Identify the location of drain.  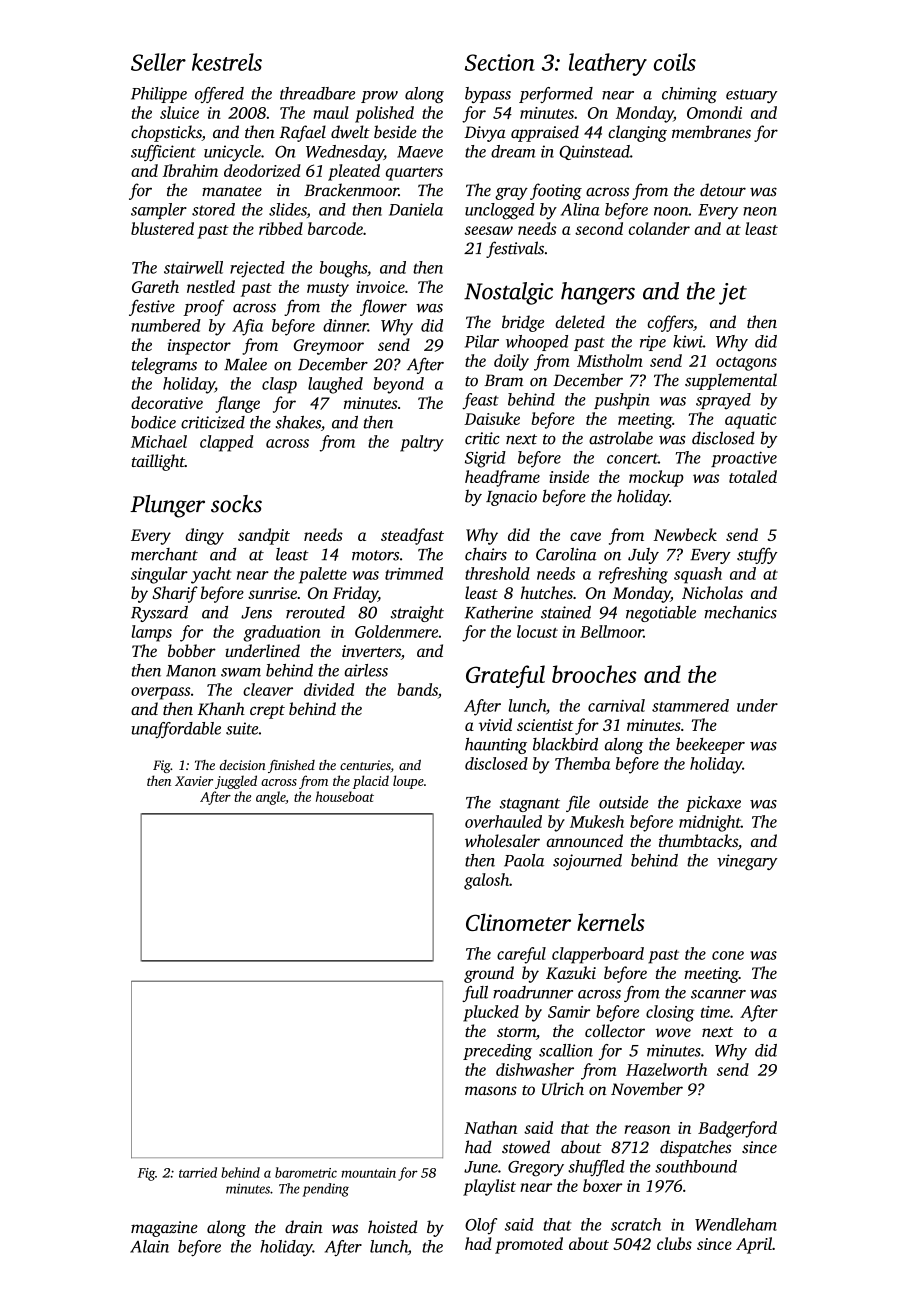
(304, 1226).
